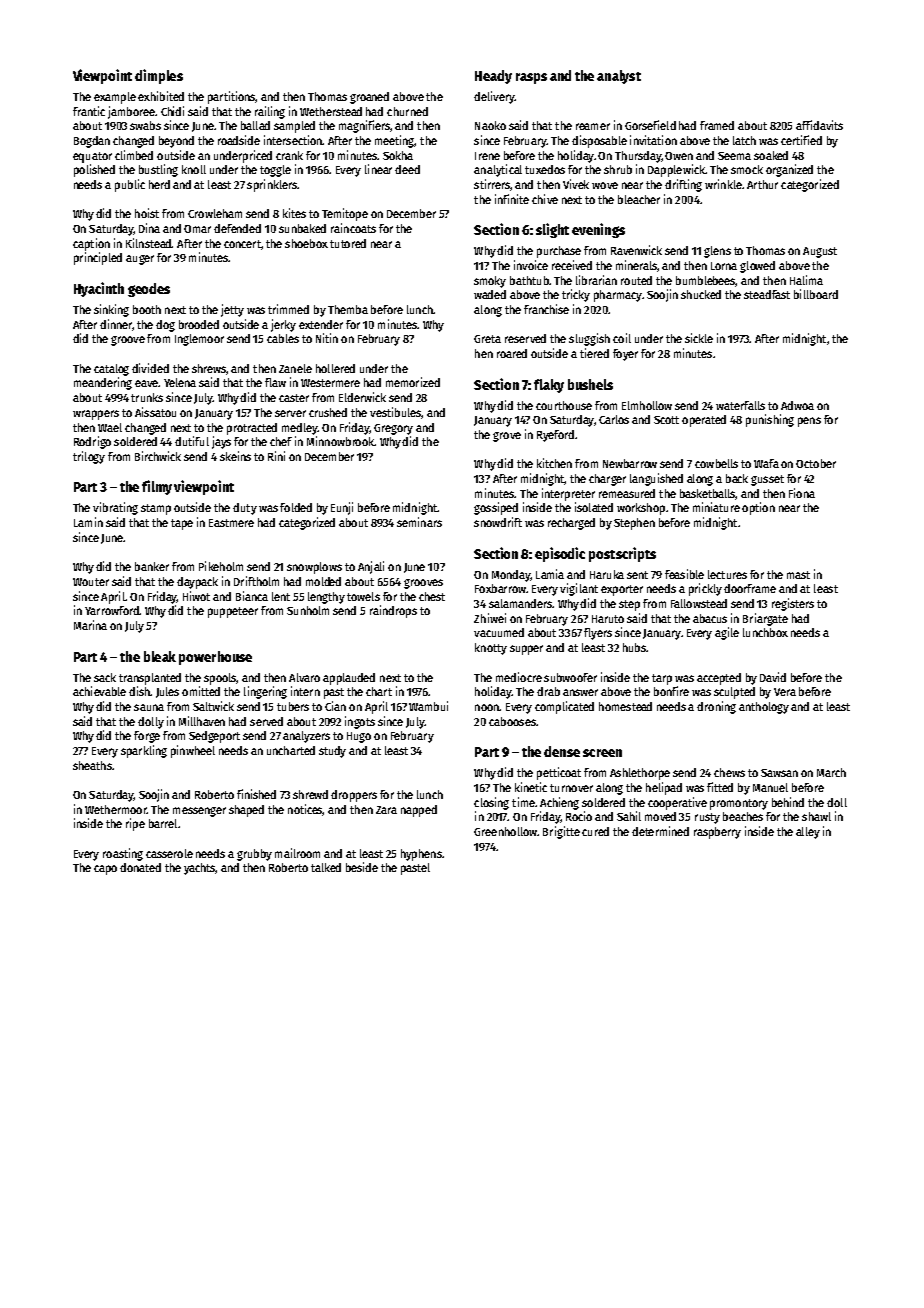 The height and width of the page is (1308, 924). I want to click on determined, so click(660, 831).
